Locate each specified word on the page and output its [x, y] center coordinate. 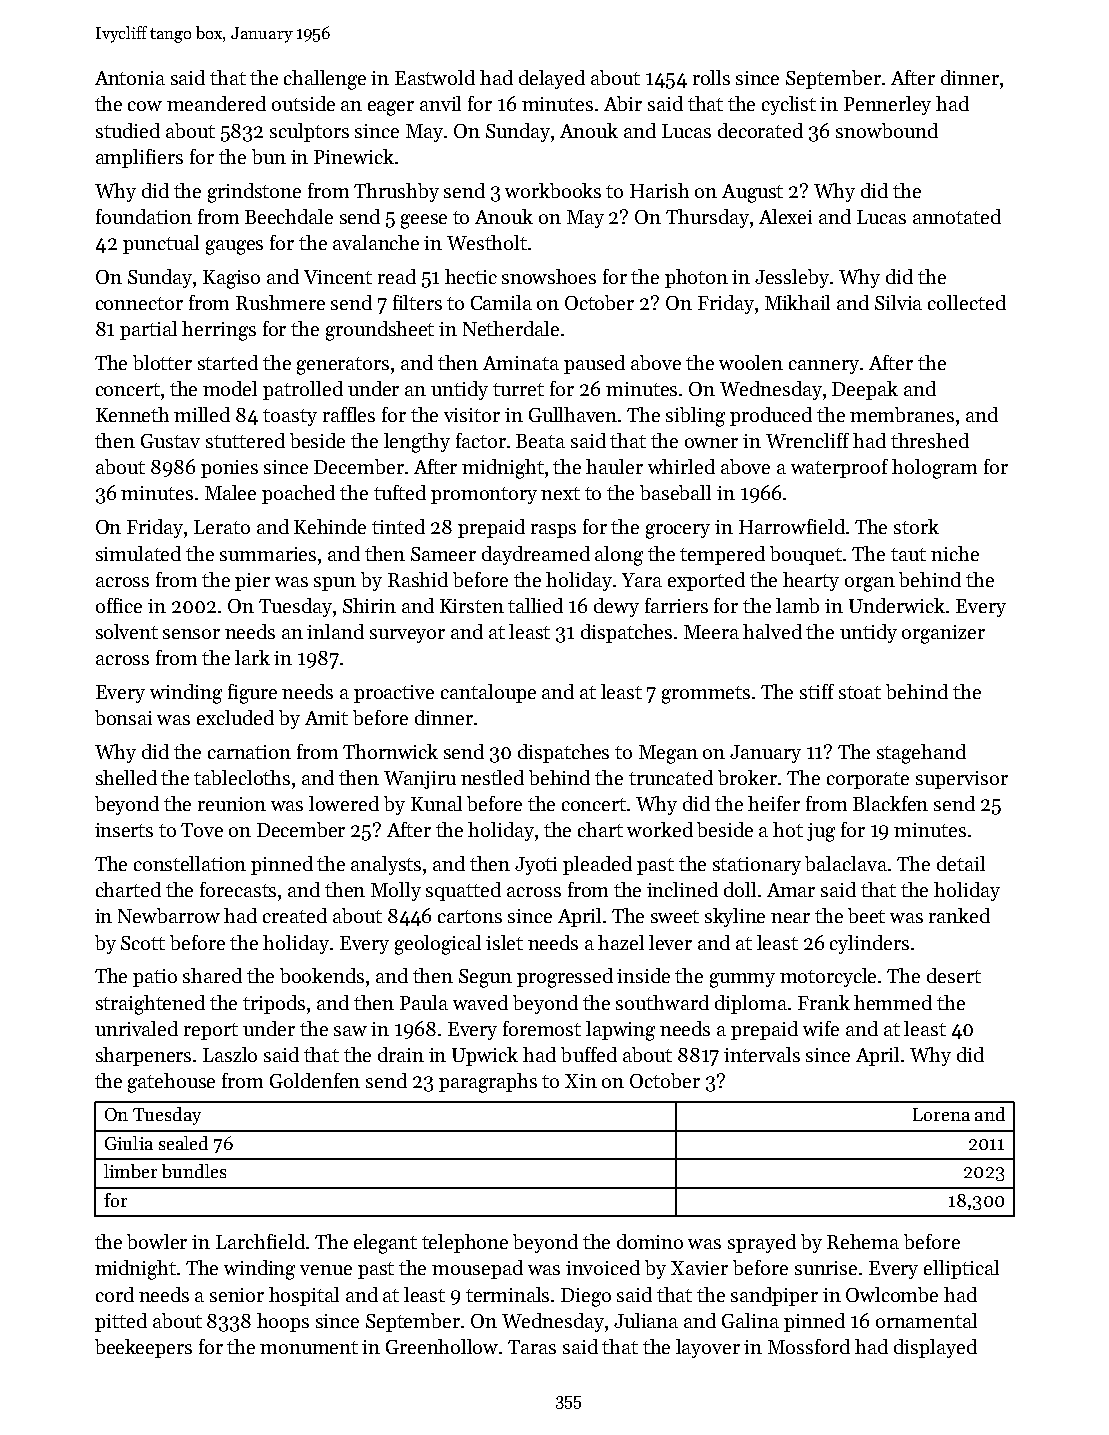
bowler [157, 1241]
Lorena [941, 1114]
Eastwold [435, 77]
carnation [249, 752]
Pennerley [887, 105]
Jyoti [536, 866]
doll [740, 889]
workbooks [553, 190]
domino [650, 1241]
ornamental [926, 1320]
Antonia [130, 78]
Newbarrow [169, 915]
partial [148, 330]
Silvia [898, 302]
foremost [542, 1028]
